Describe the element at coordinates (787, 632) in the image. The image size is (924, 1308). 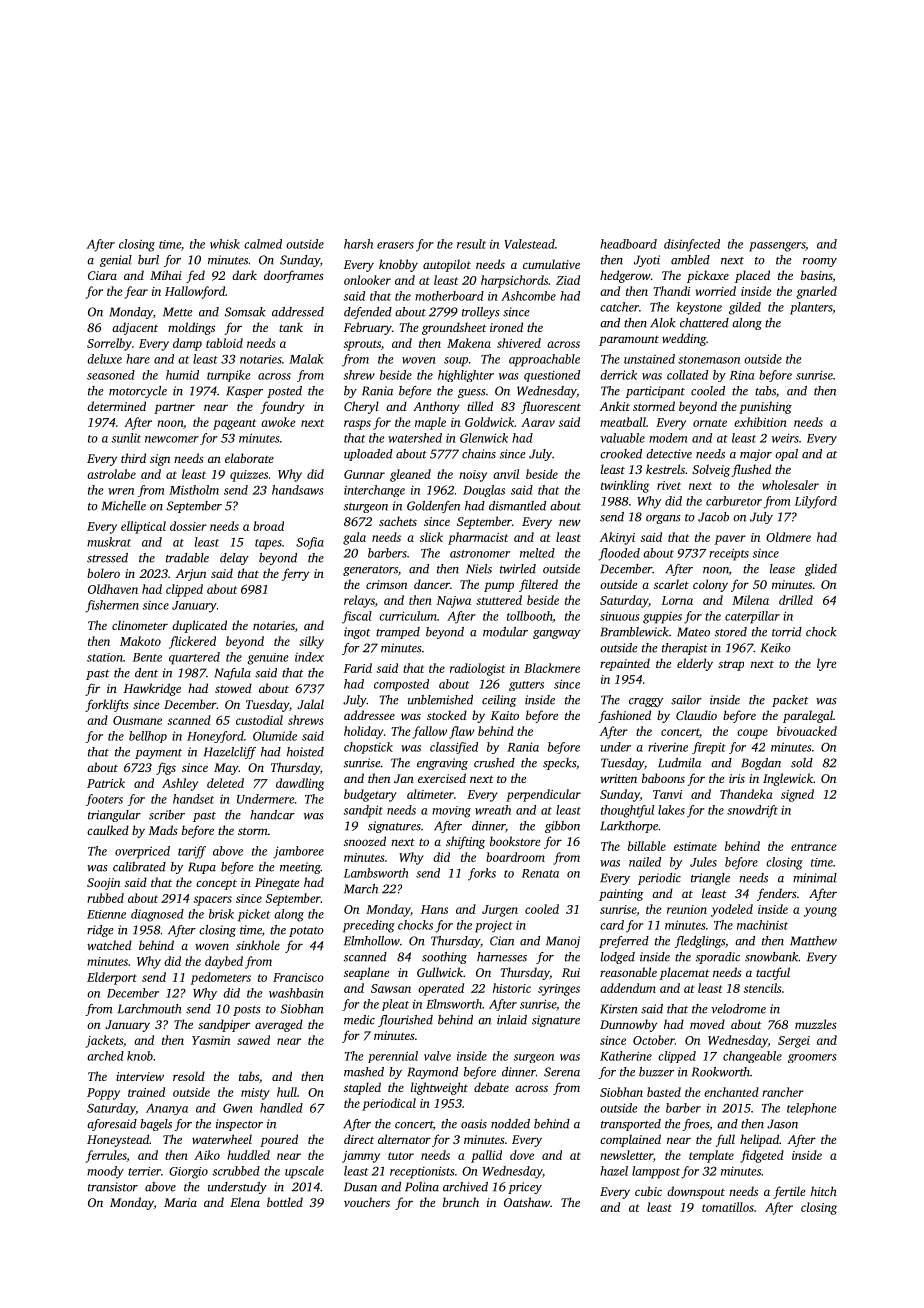
I see `torrid` at that location.
